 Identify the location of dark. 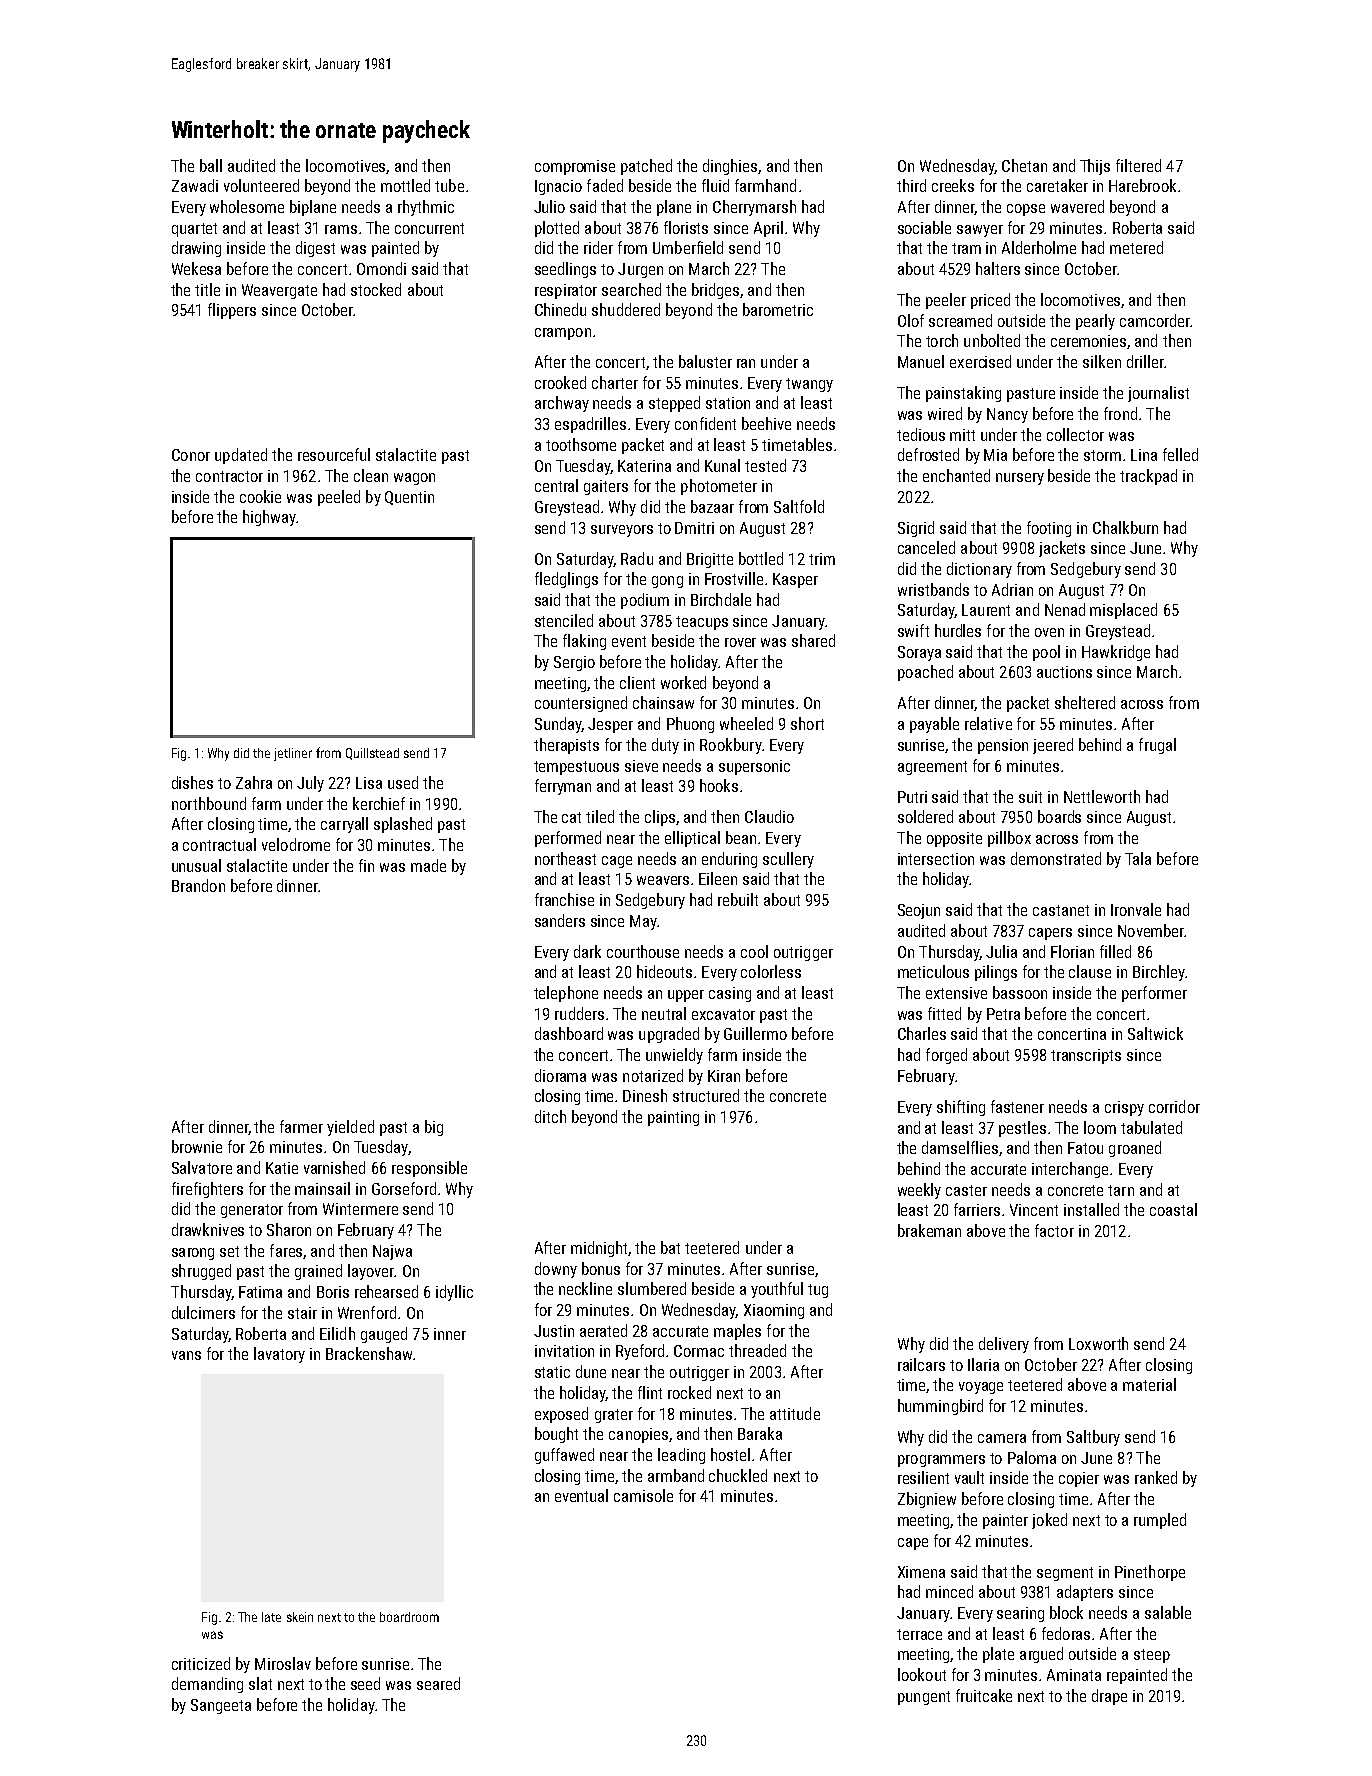
(587, 951).
